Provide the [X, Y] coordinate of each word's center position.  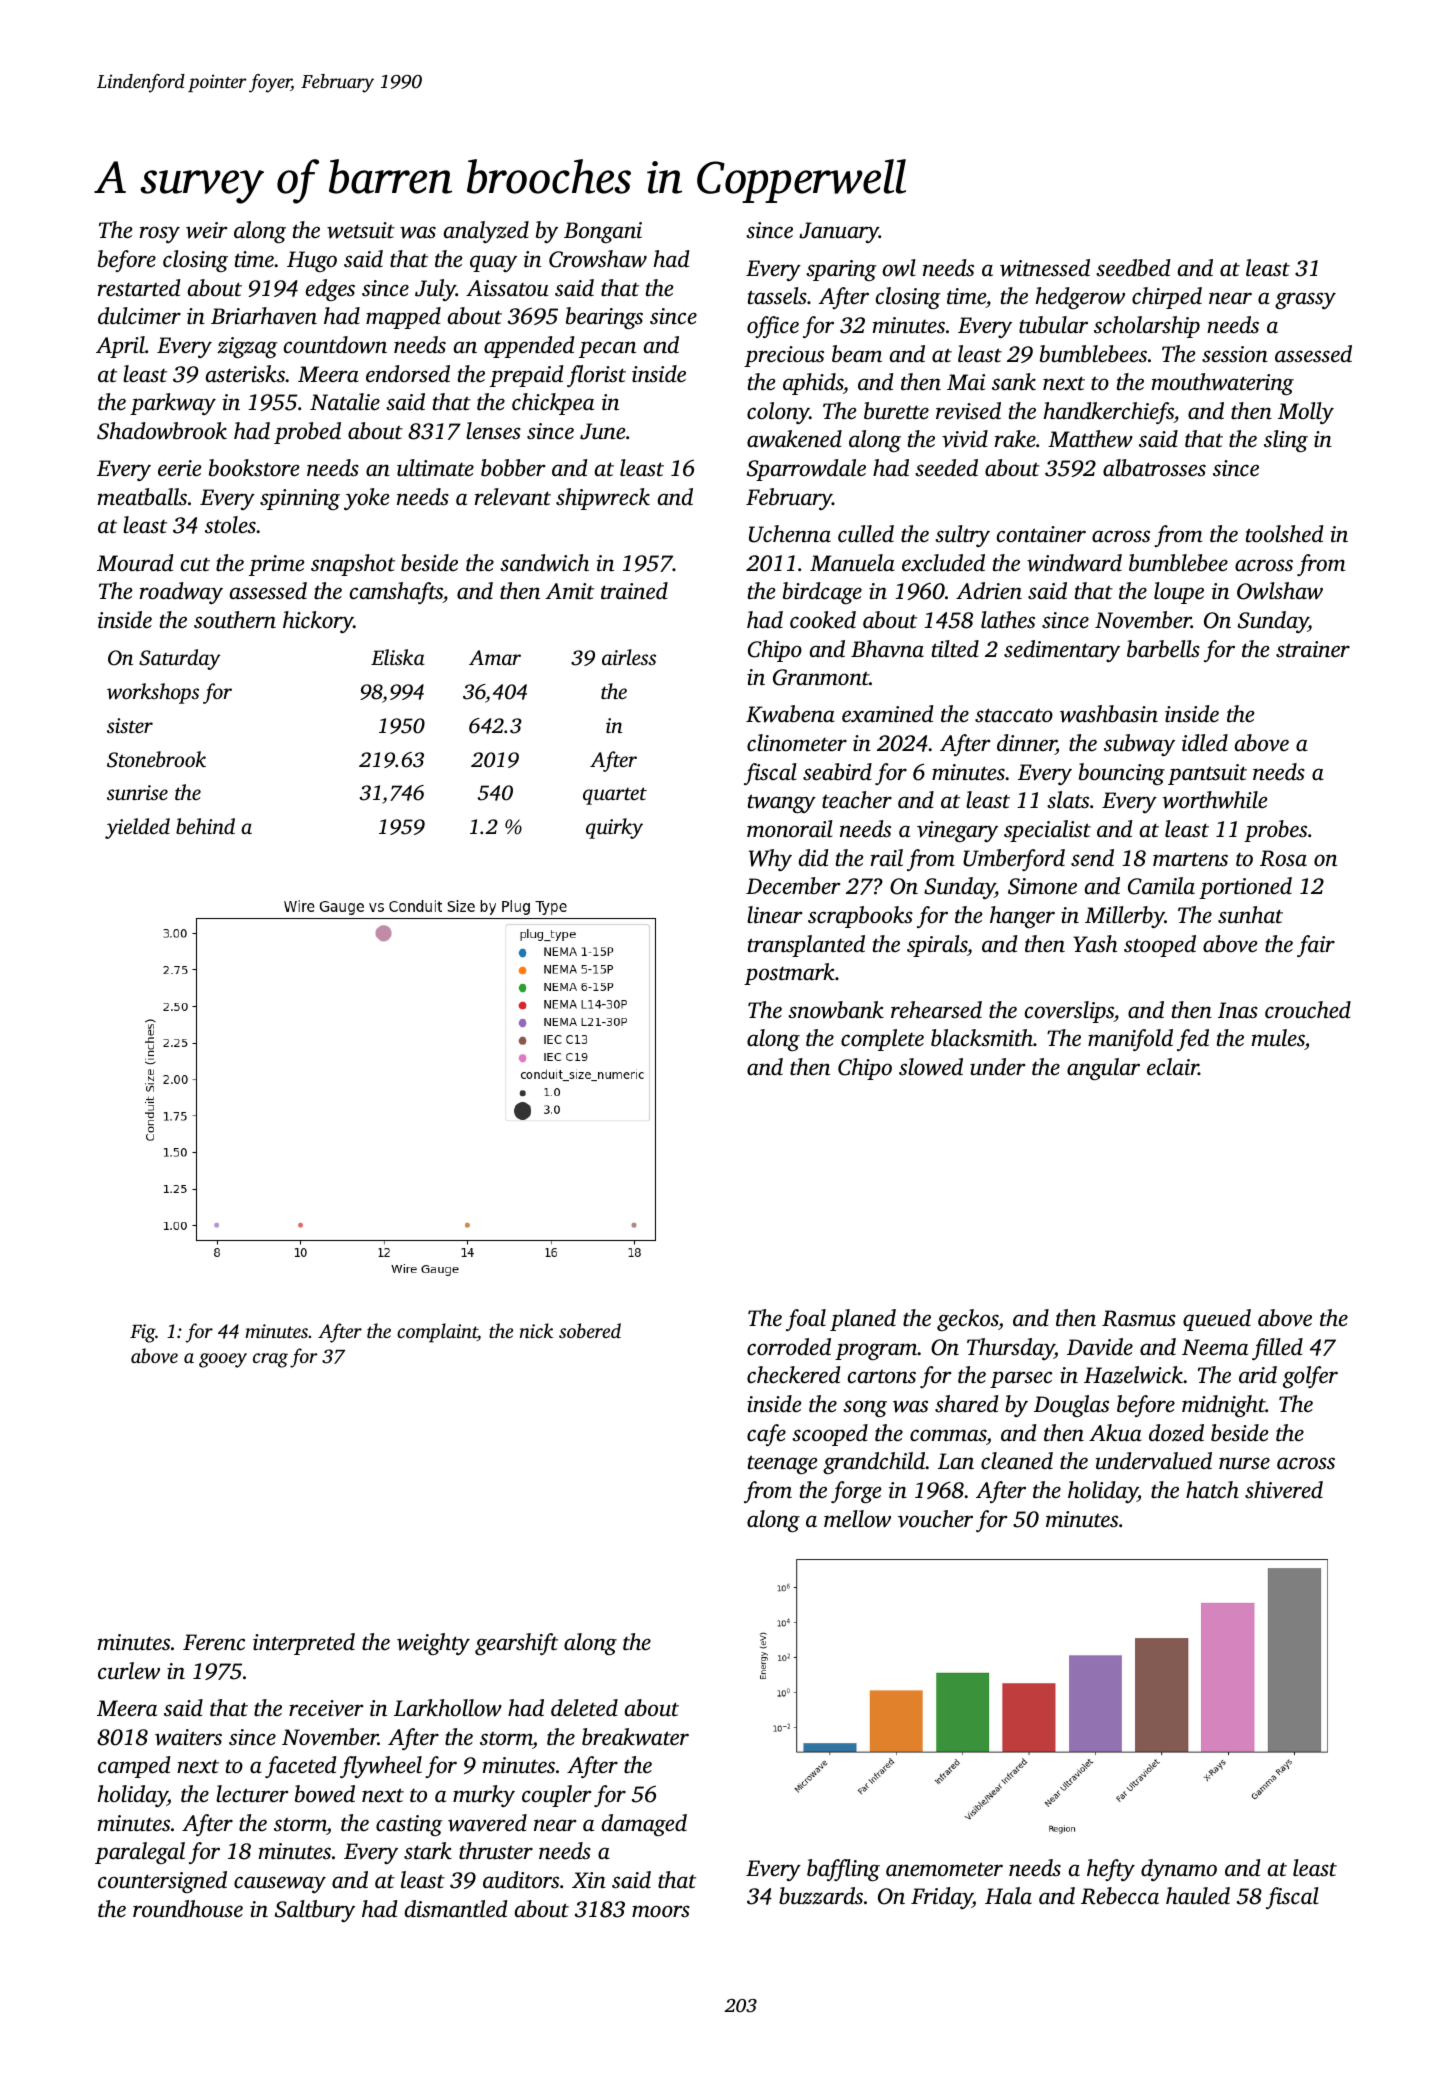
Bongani [603, 232]
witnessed [1045, 268]
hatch [1212, 1489]
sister [130, 725]
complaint [437, 1333]
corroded [789, 1347]
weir [207, 230]
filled [1277, 1349]
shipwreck [603, 499]
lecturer [252, 1794]
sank [1014, 382]
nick [536, 1330]
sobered [590, 1330]
